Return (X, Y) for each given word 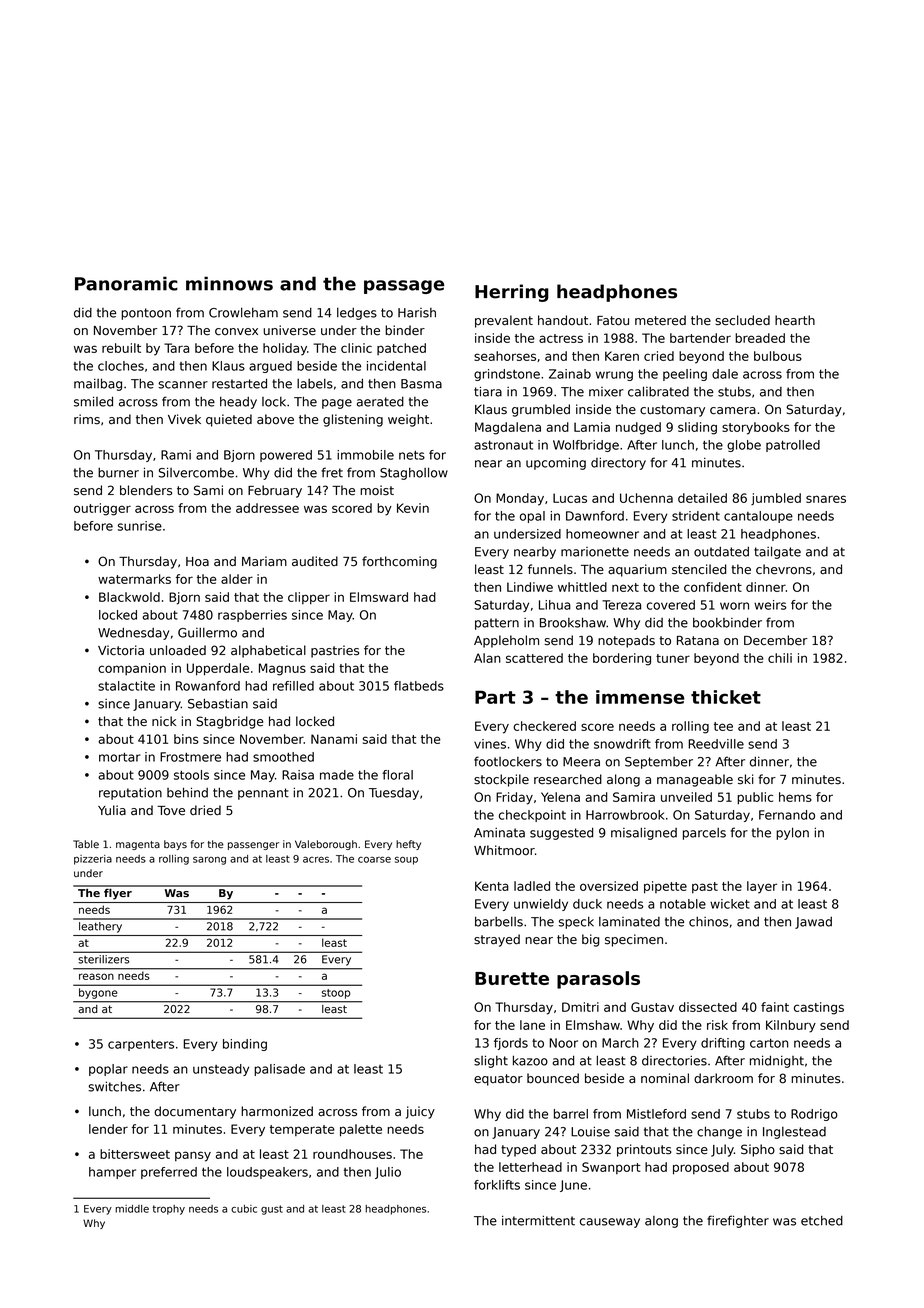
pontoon (146, 314)
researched (568, 779)
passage (404, 287)
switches (114, 1086)
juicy (420, 1112)
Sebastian (218, 703)
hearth (795, 320)
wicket (730, 904)
